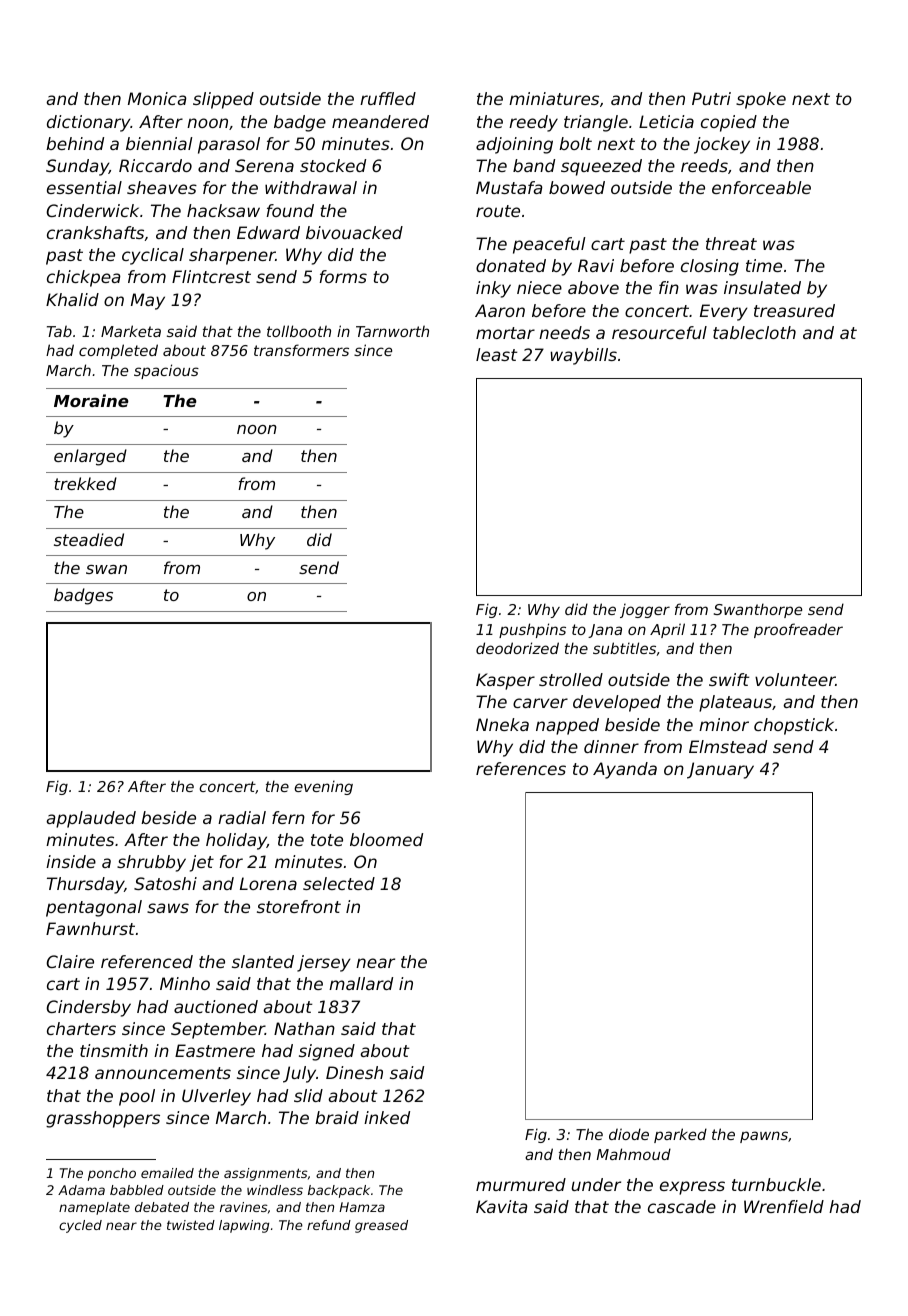 This image has width=908, height=1316. What do you see at coordinates (720, 770) in the image?
I see `January` at bounding box center [720, 770].
